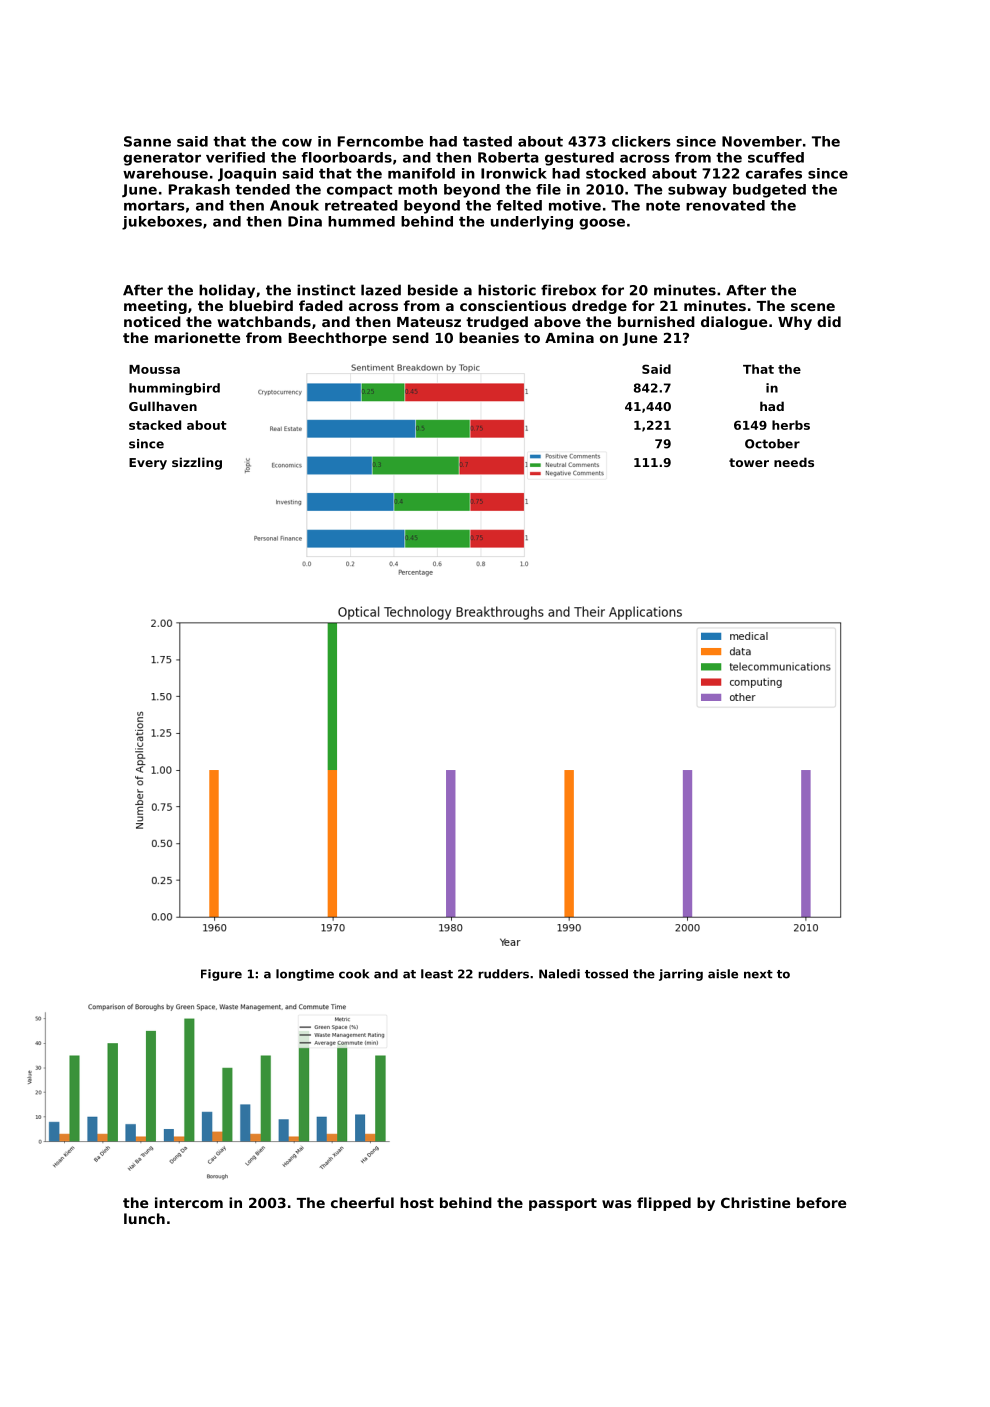  I want to click on Every, so click(148, 464).
